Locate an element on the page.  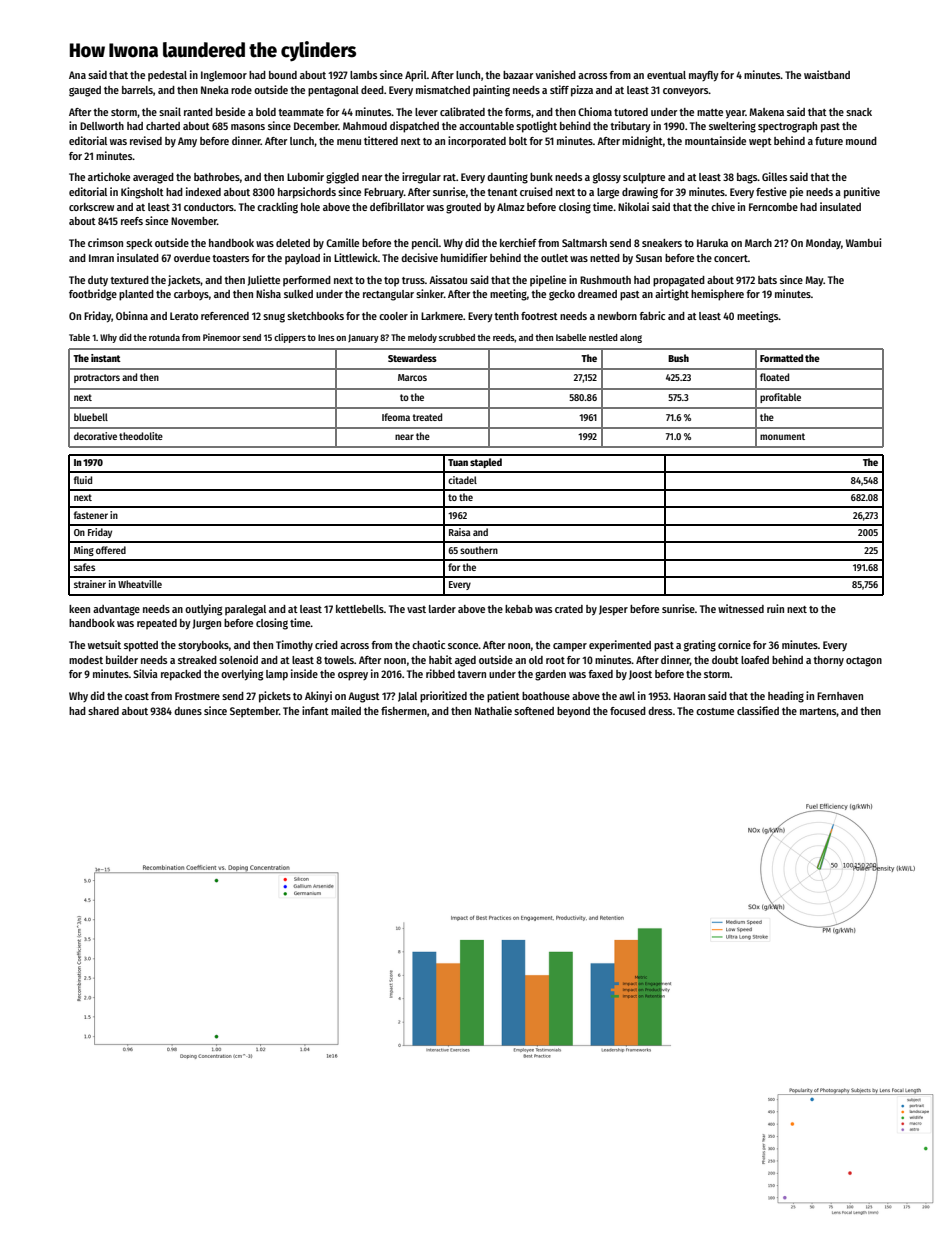
daunting is located at coordinates (507, 178).
